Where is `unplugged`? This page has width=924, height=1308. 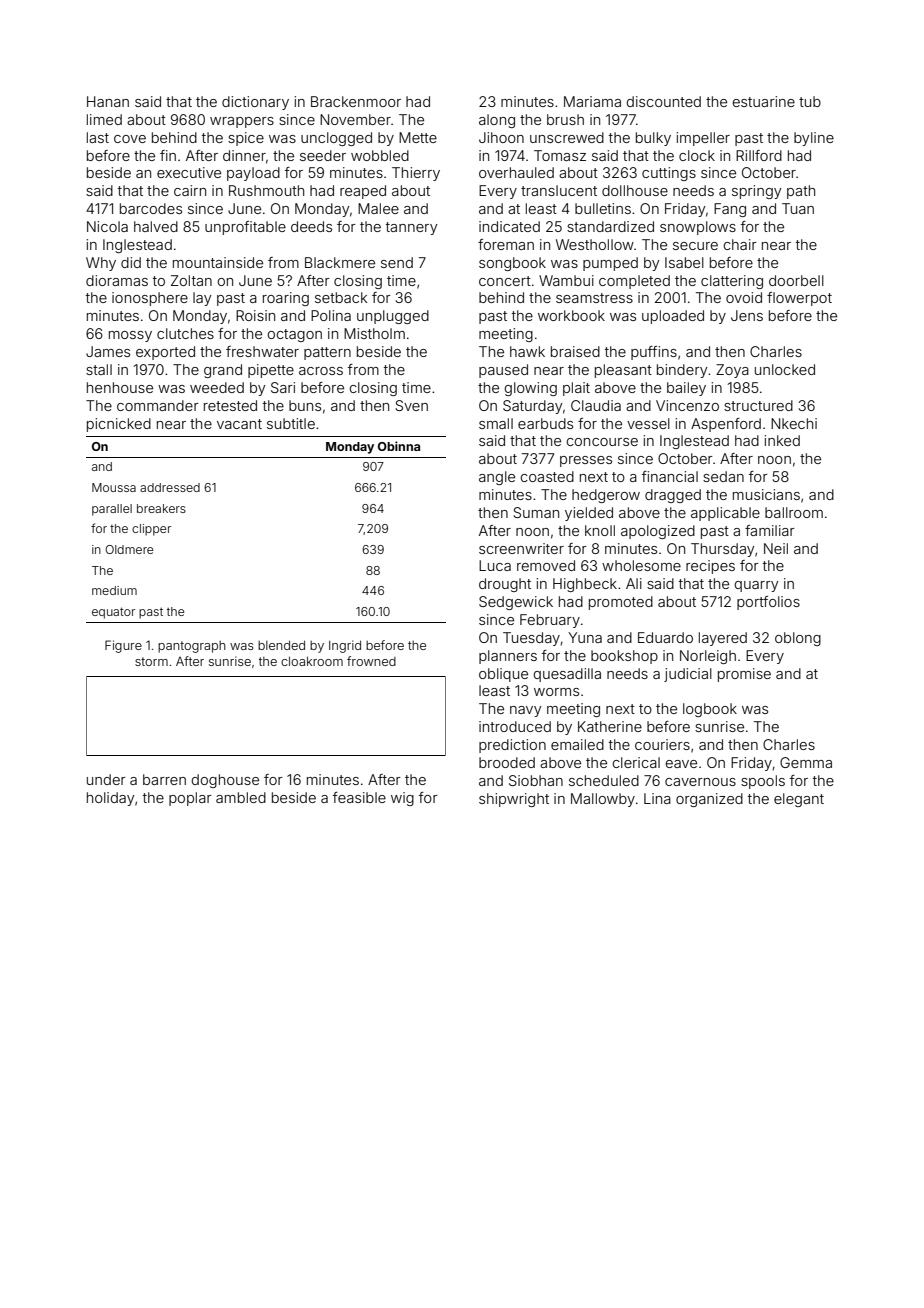
unplugged is located at coordinates (393, 317).
